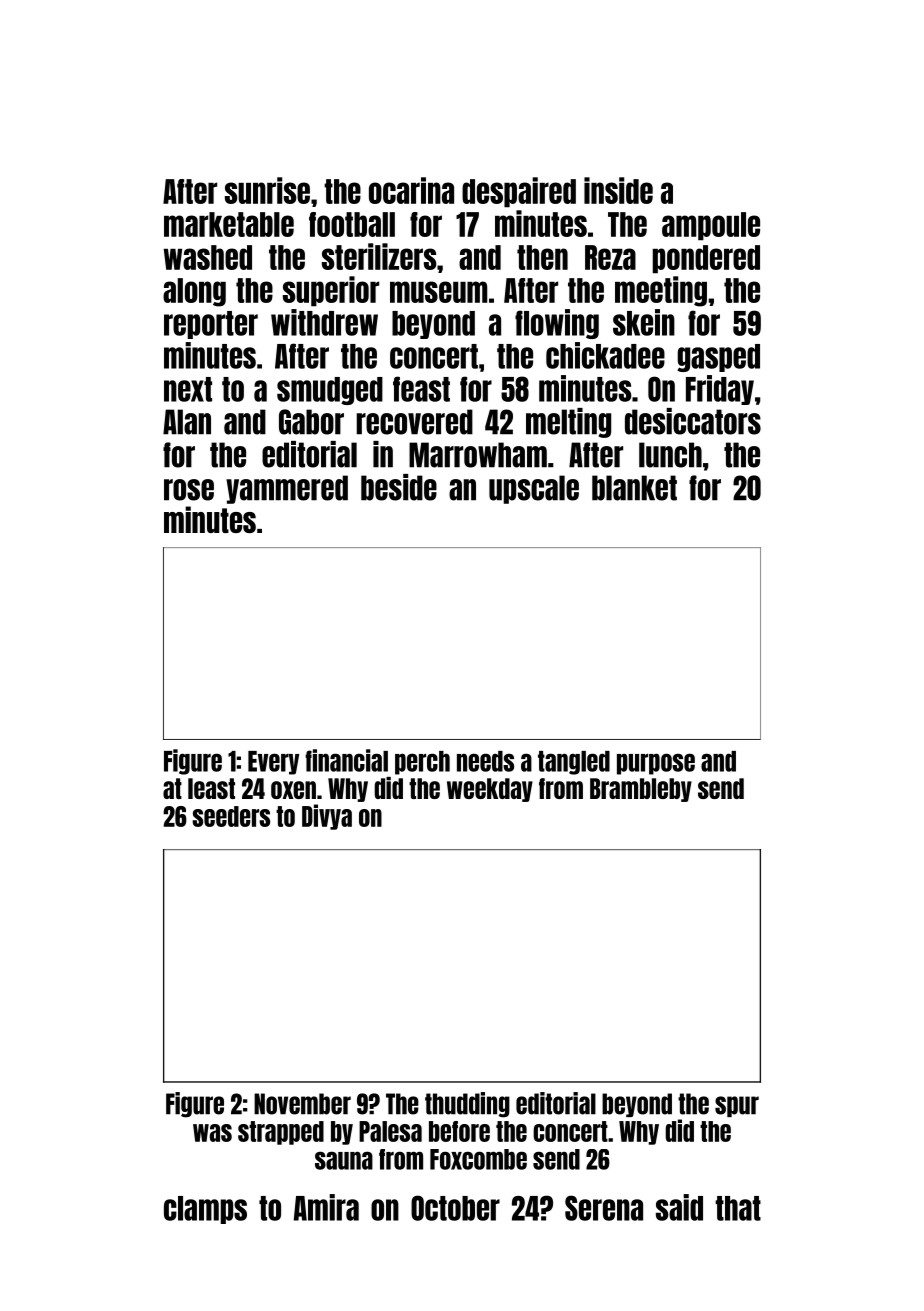  I want to click on needs, so click(485, 761).
